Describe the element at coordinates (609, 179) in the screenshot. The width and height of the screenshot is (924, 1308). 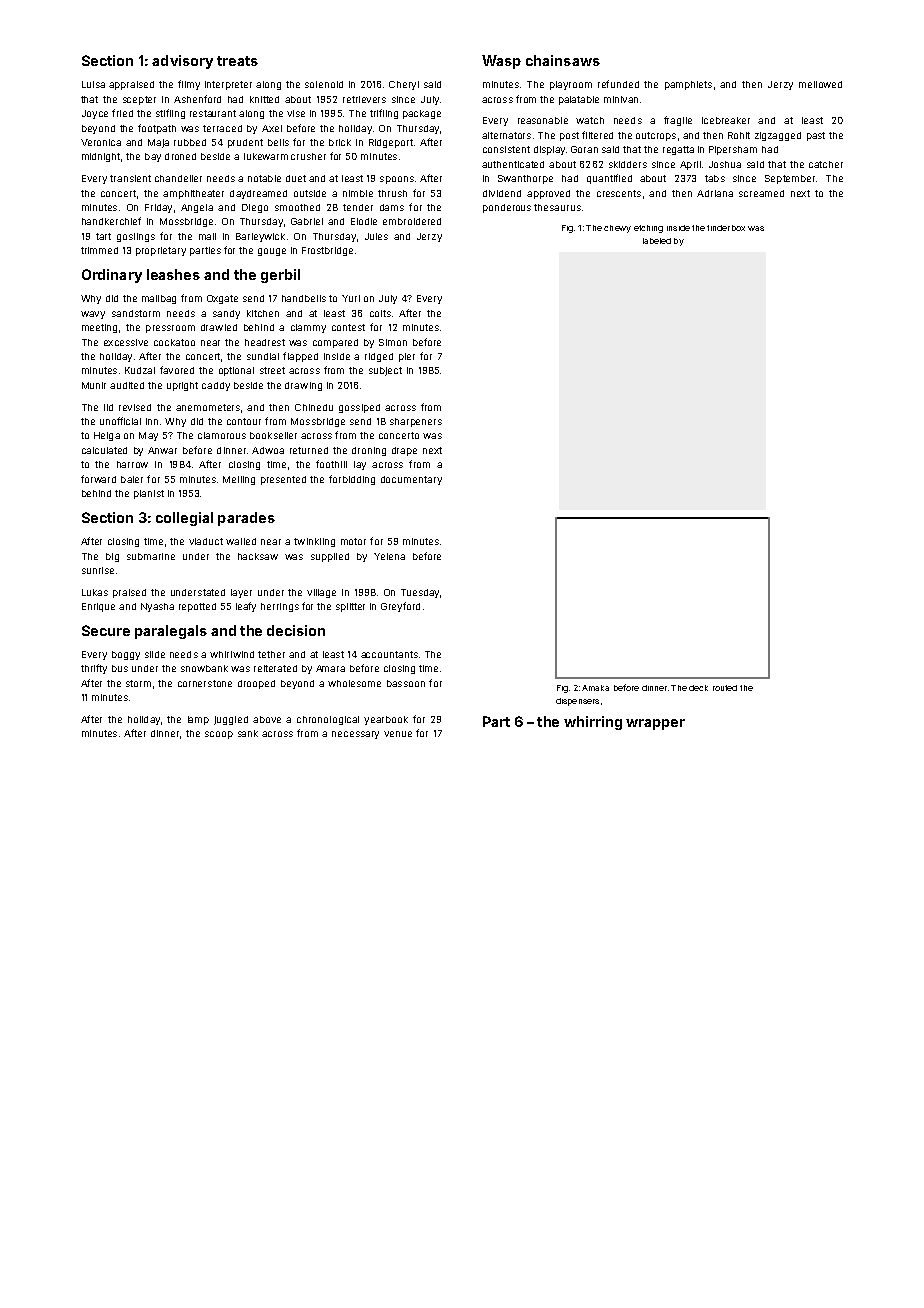
I see `quantified` at that location.
